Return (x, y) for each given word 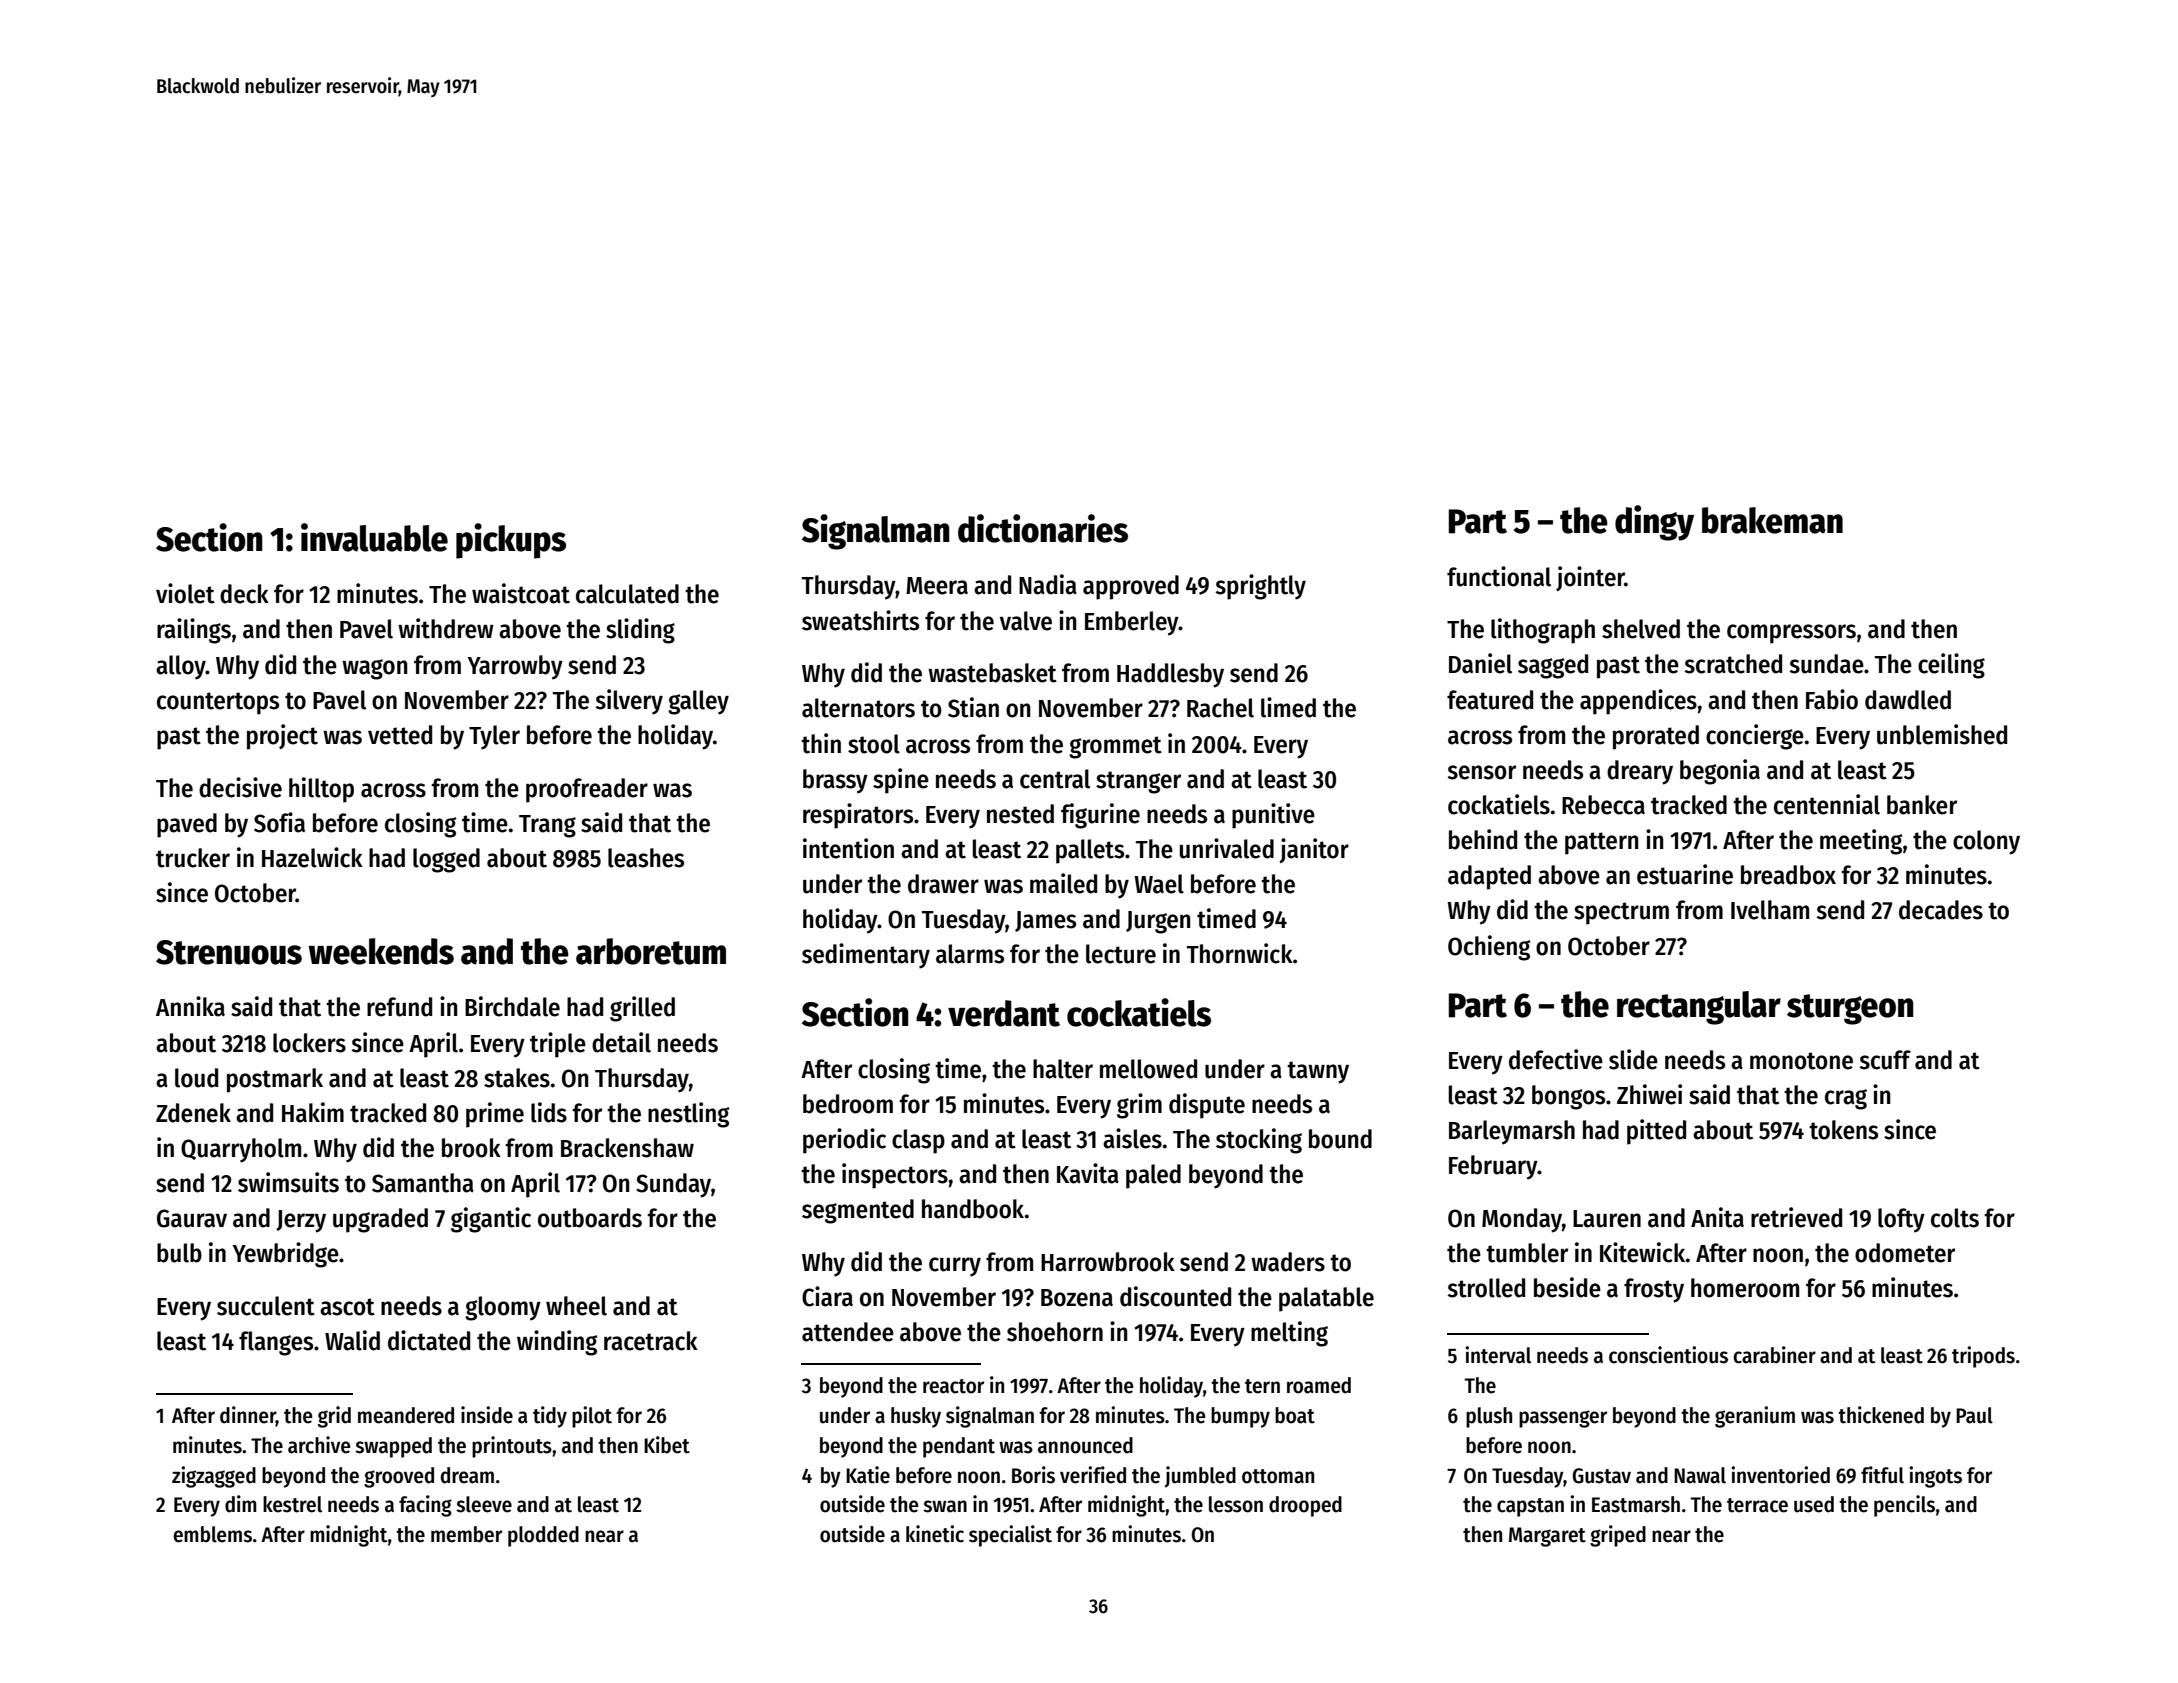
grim (1139, 1106)
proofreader (587, 790)
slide (1633, 1059)
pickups (511, 541)
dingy (1654, 523)
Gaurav (192, 1218)
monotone (1801, 1061)
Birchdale (512, 1006)
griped (1618, 1536)
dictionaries (1043, 528)
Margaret (1547, 1537)
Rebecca (1603, 805)
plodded (543, 1536)
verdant (1004, 1013)
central (1055, 779)
